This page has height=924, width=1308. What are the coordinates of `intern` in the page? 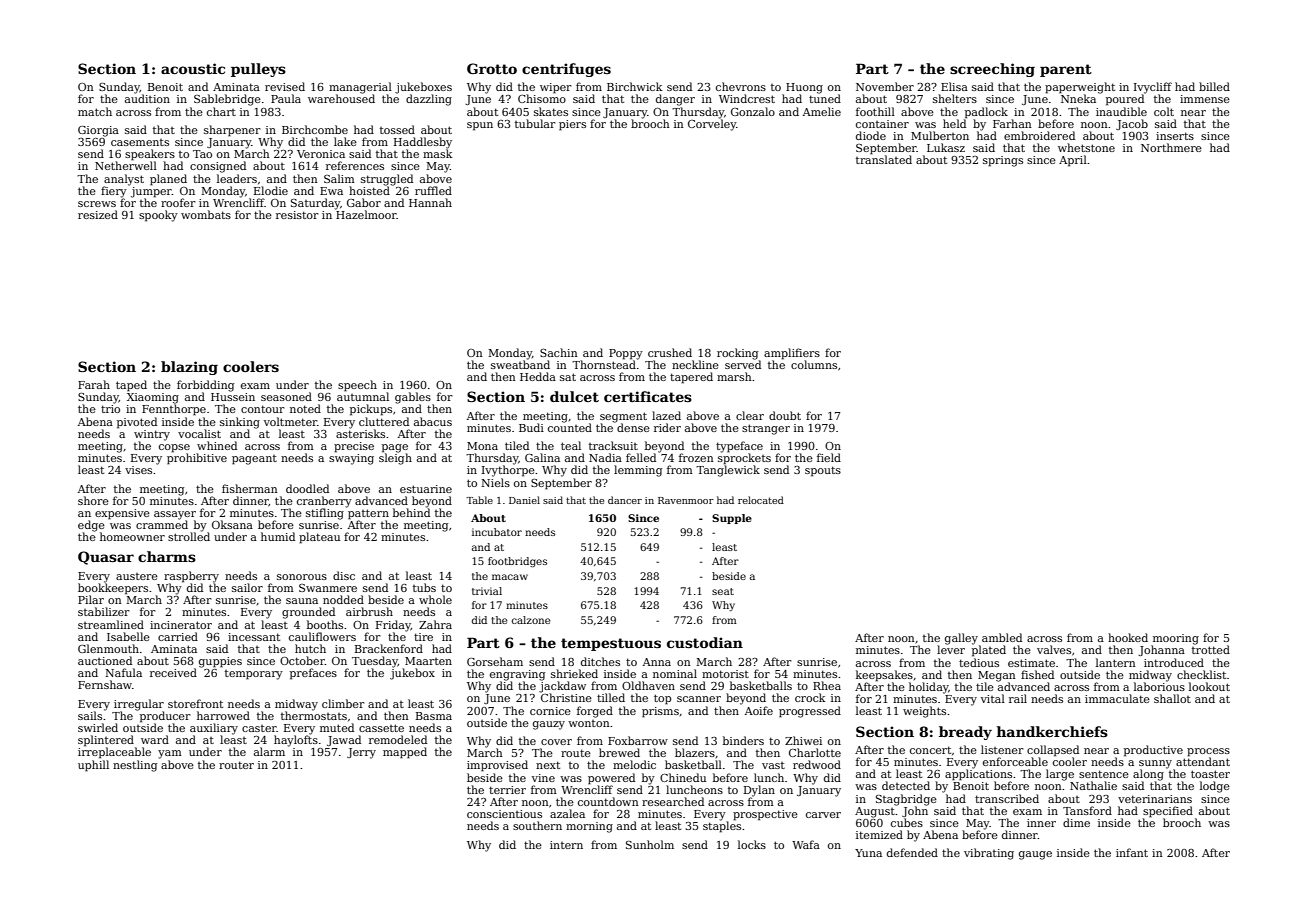 It's located at (566, 845).
